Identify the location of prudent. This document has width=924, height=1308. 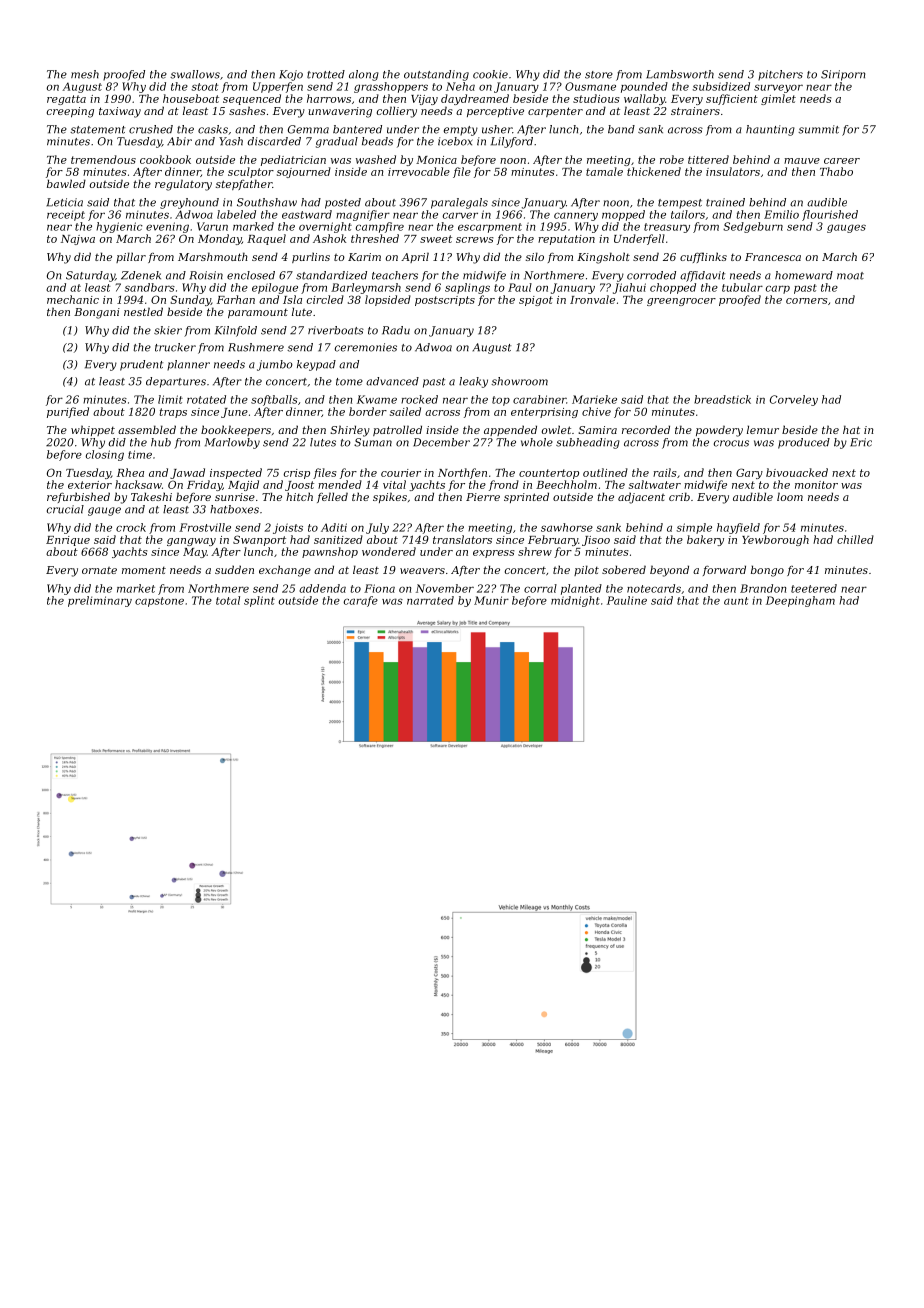
(141, 365).
